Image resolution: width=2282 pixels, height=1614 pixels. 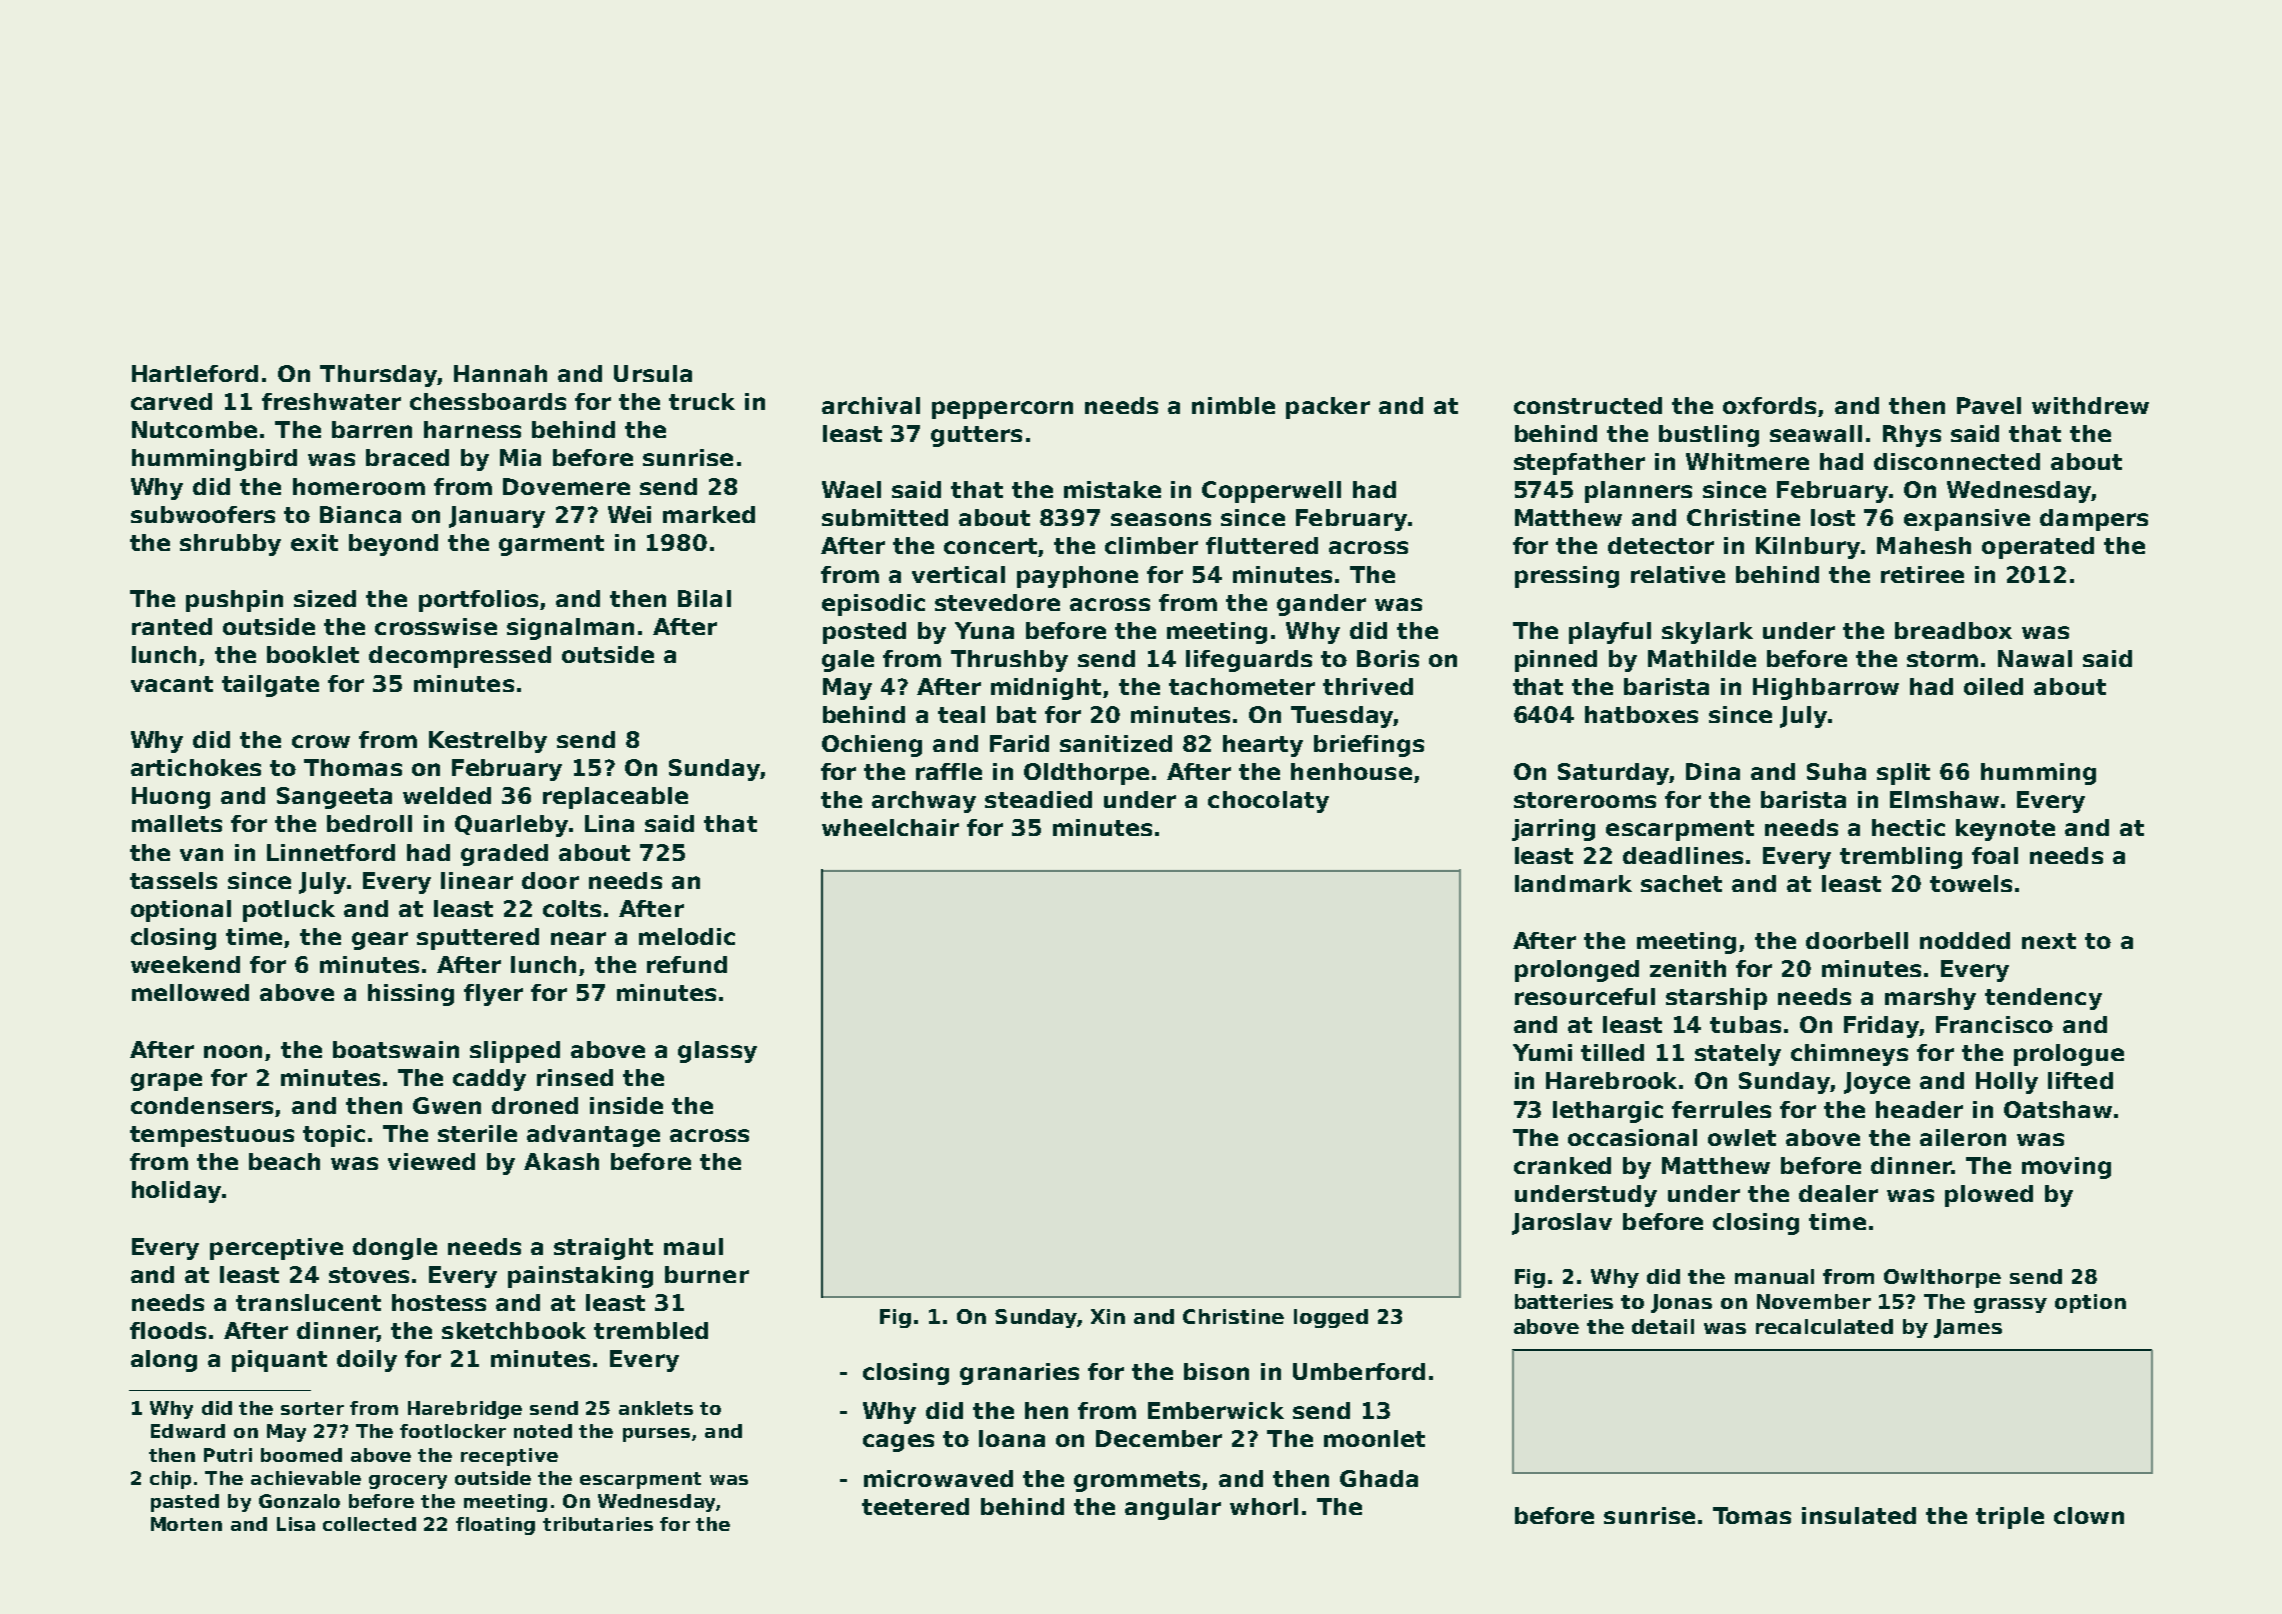 What do you see at coordinates (1678, 574) in the document?
I see `relative` at bounding box center [1678, 574].
